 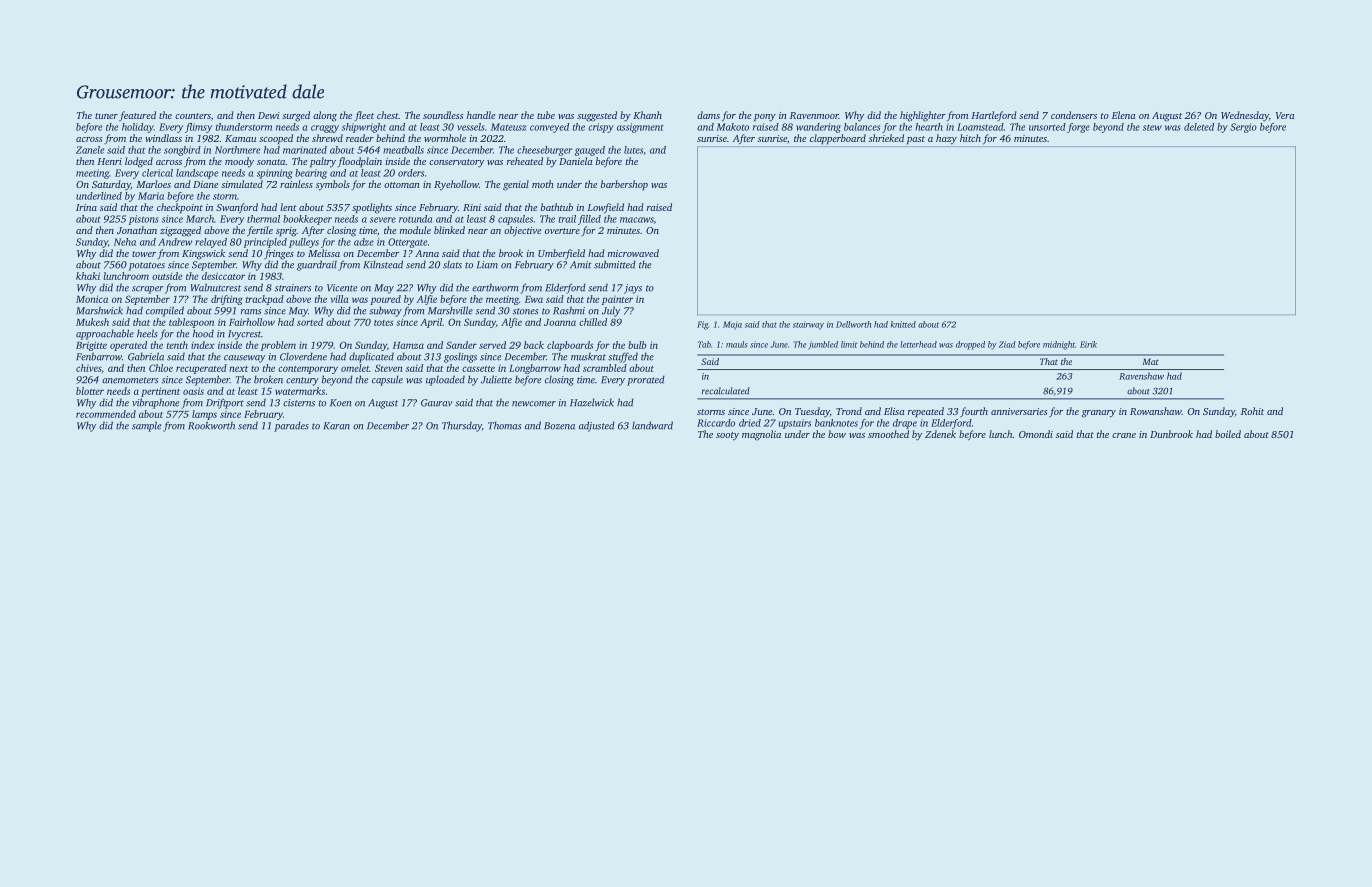 I want to click on Dewi, so click(x=269, y=115).
